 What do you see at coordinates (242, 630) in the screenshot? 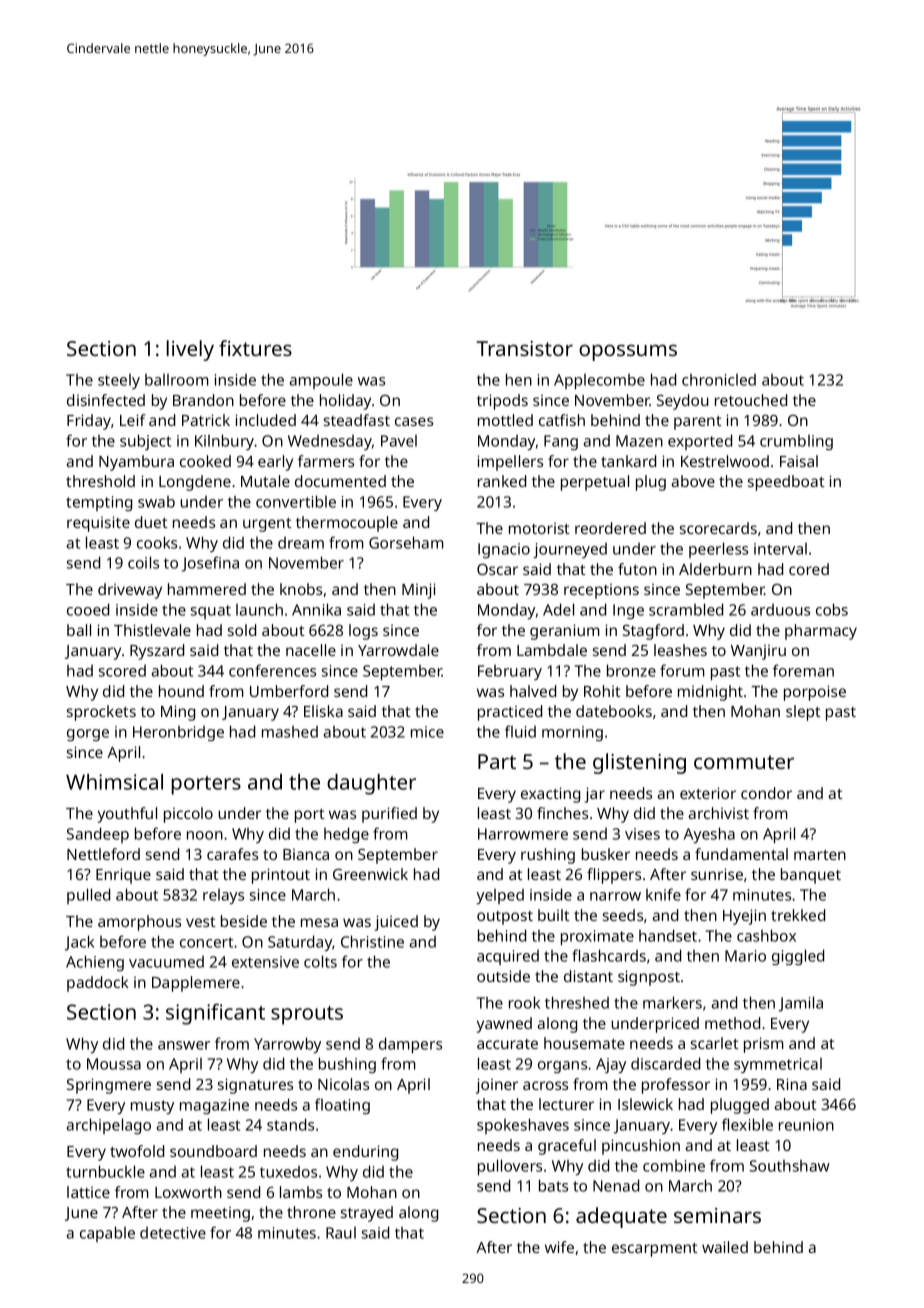
I see `sold` at bounding box center [242, 630].
